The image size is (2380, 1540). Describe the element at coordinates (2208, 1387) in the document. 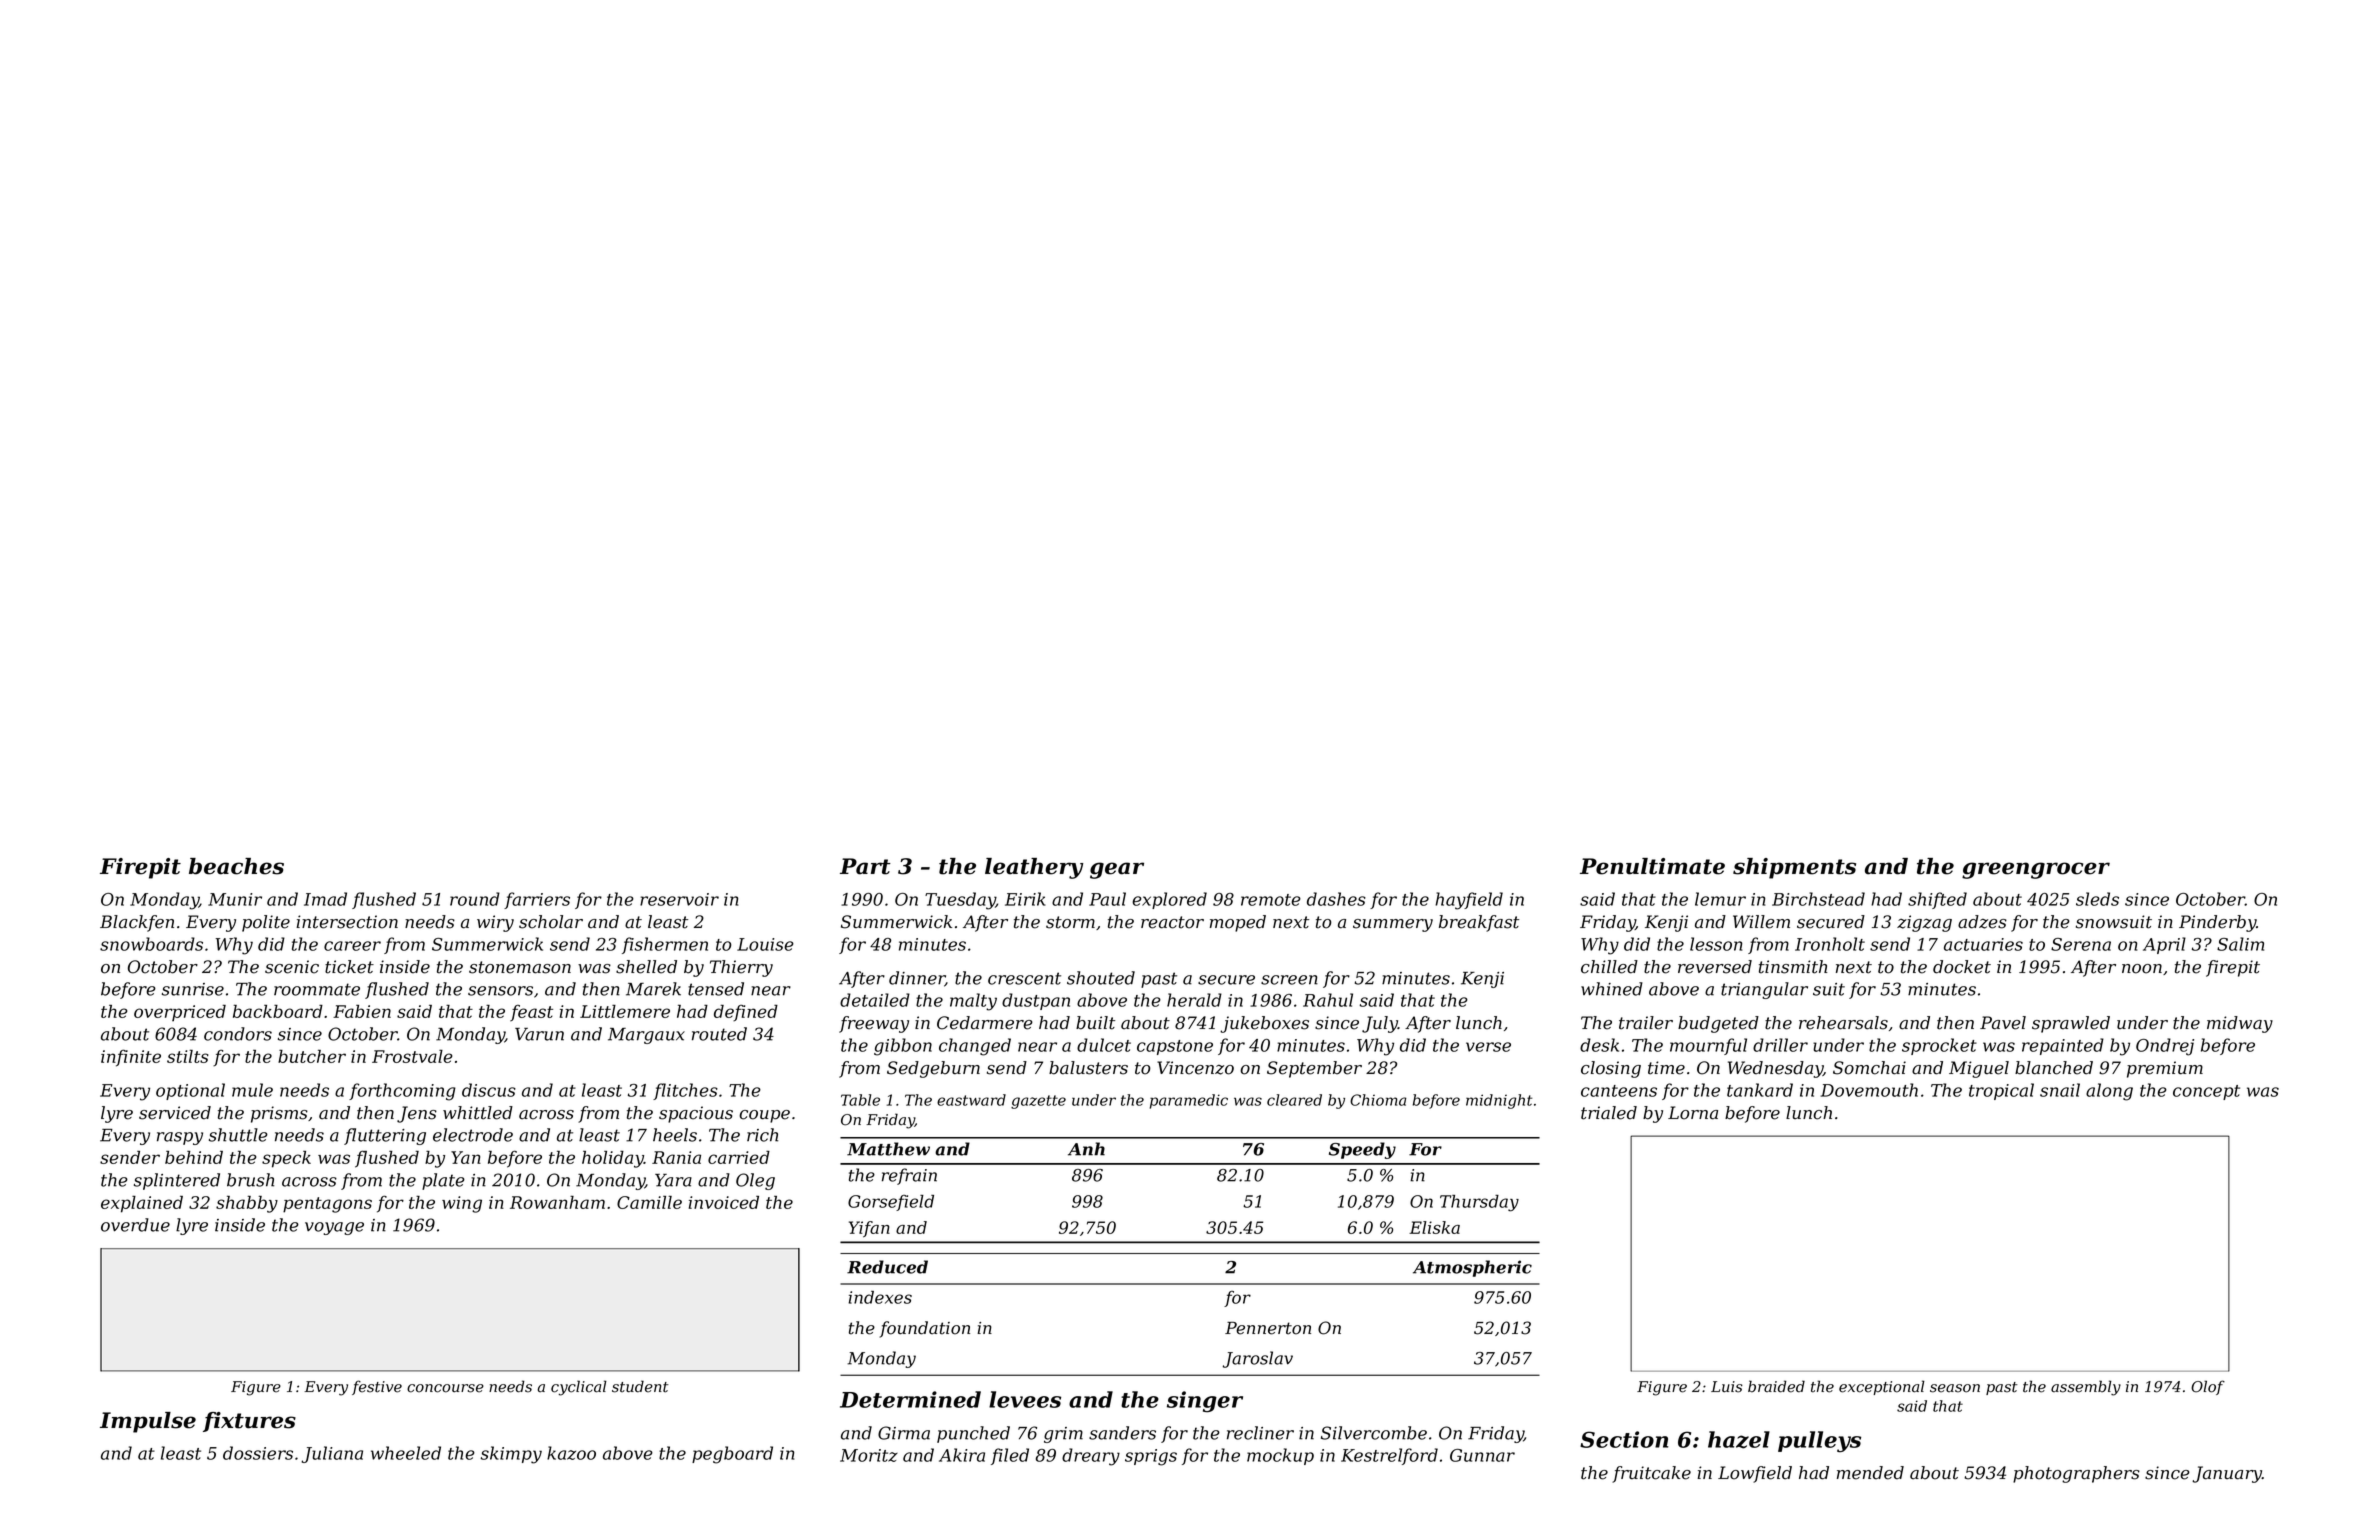

I see `Olof` at that location.
